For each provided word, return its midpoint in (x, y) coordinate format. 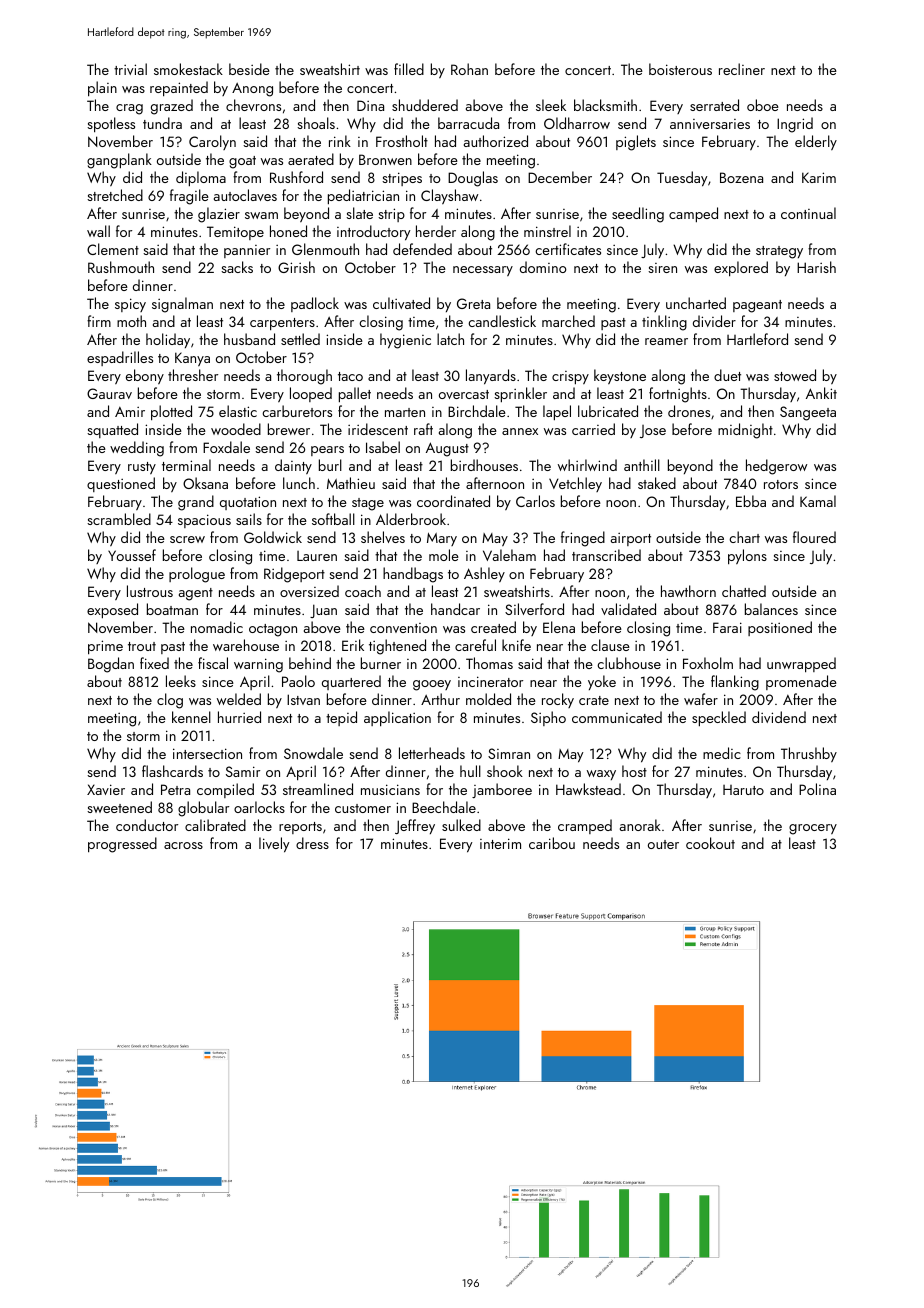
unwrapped (801, 664)
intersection (207, 753)
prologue (197, 575)
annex (520, 431)
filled (409, 69)
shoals (316, 123)
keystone (620, 376)
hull (470, 771)
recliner (742, 69)
